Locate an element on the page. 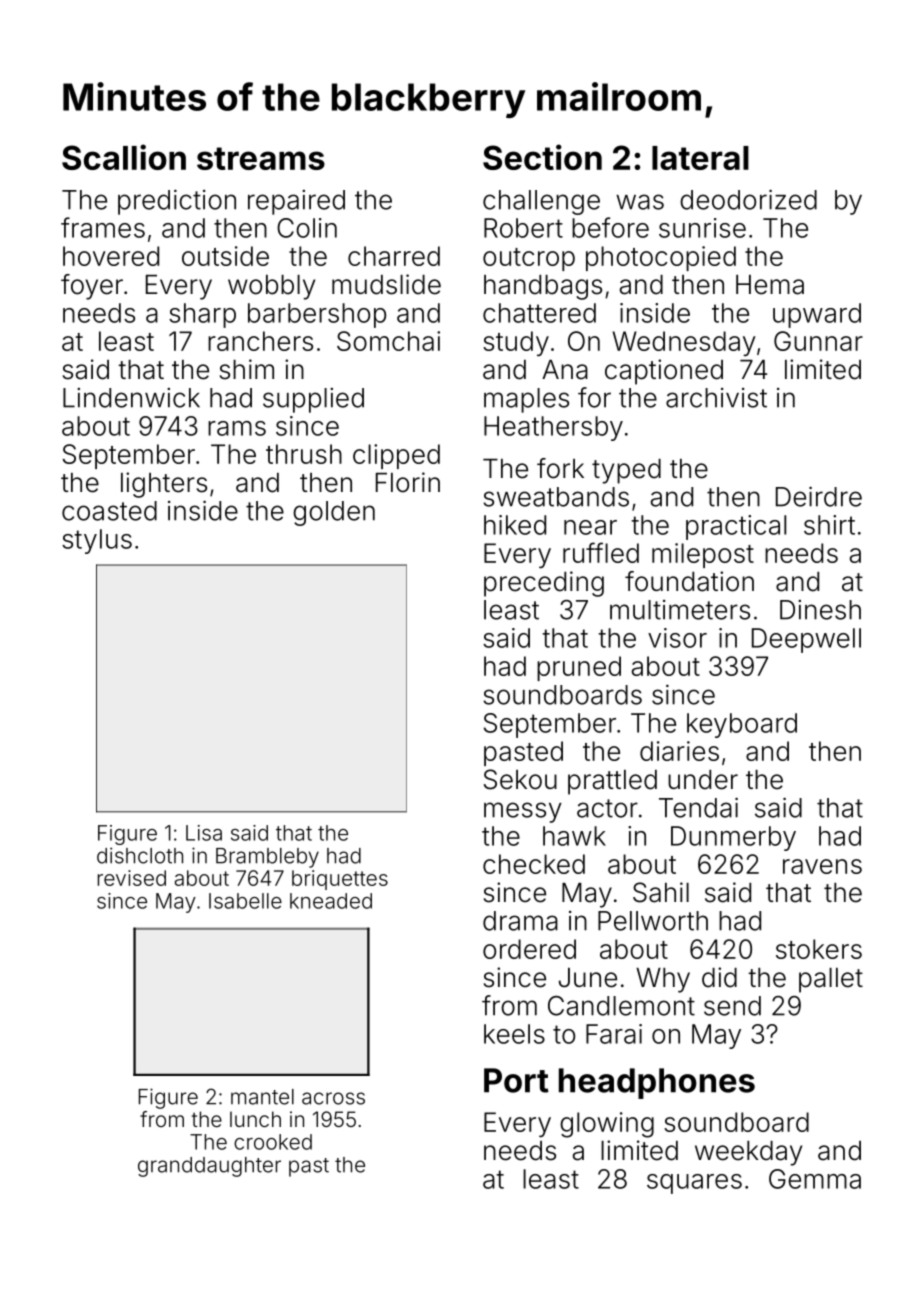  Robert is located at coordinates (523, 228).
